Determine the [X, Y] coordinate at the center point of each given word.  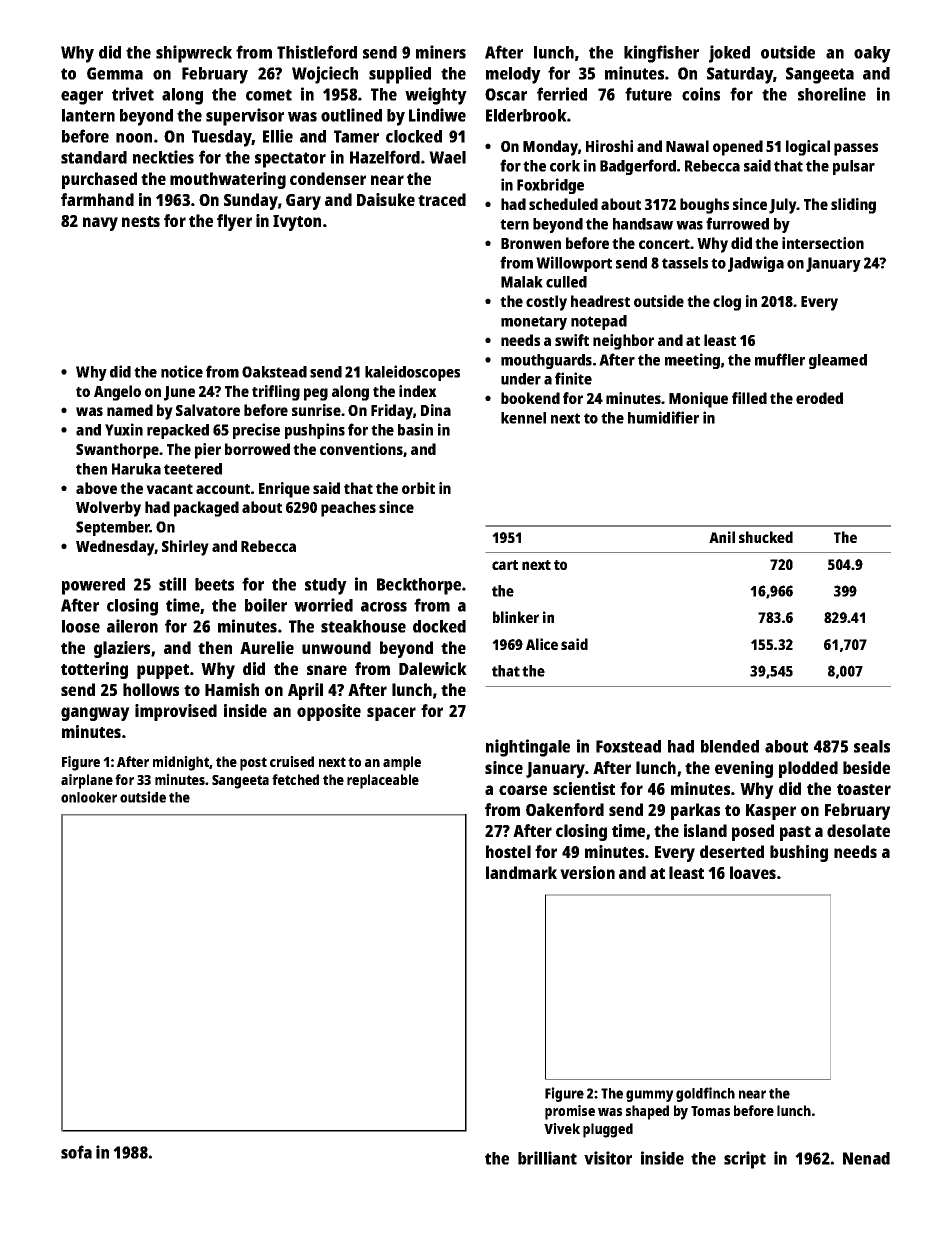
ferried [562, 94]
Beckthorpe [419, 586]
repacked [178, 431]
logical [808, 148]
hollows [151, 689]
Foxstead [628, 746]
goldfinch [705, 1094]
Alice [542, 644]
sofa [76, 1152]
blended [730, 746]
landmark [521, 872]
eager [82, 98]
